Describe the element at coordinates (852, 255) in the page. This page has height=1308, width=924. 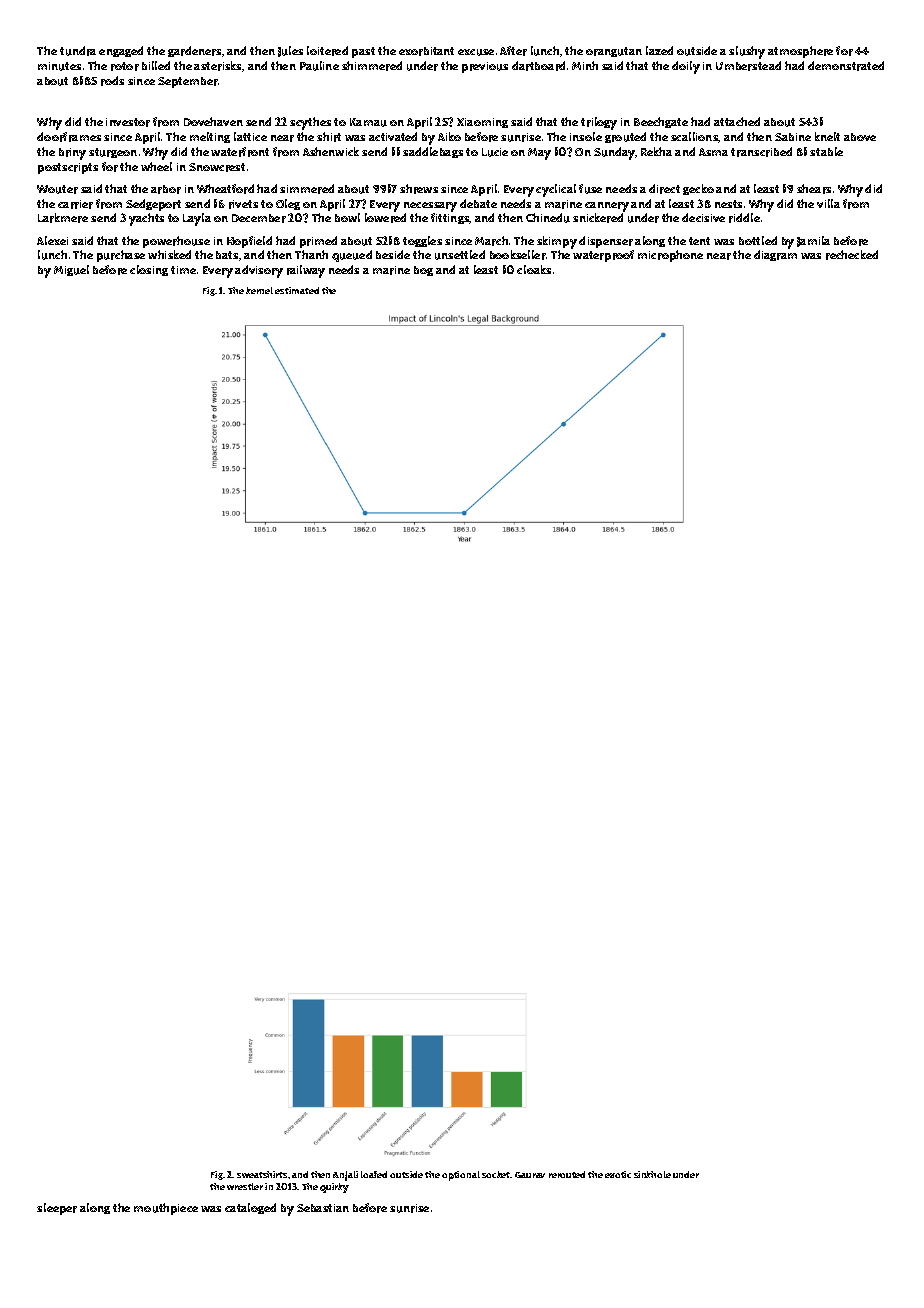
I see `rechecked` at that location.
